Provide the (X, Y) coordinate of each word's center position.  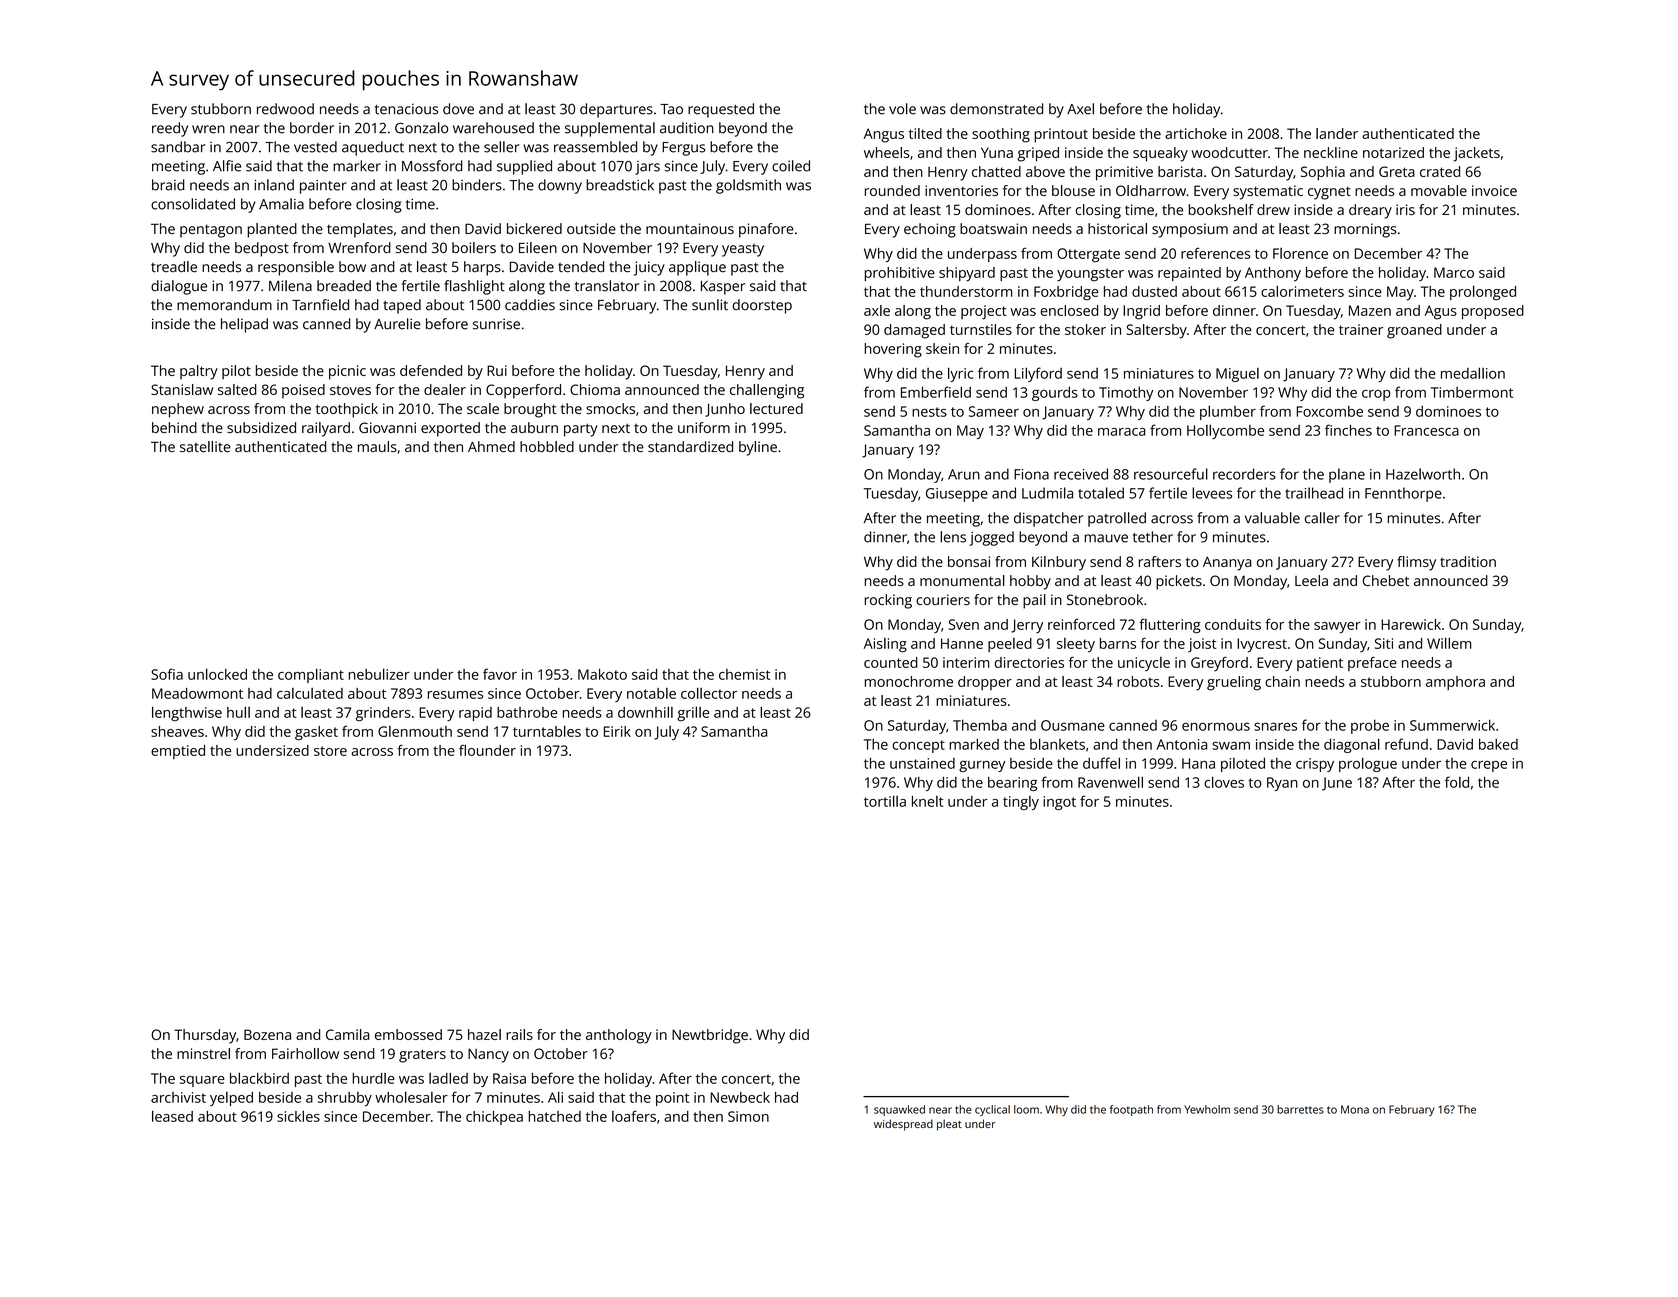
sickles (298, 1116)
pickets (1179, 582)
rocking (888, 601)
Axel (1080, 109)
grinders (383, 714)
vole (902, 109)
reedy (170, 129)
